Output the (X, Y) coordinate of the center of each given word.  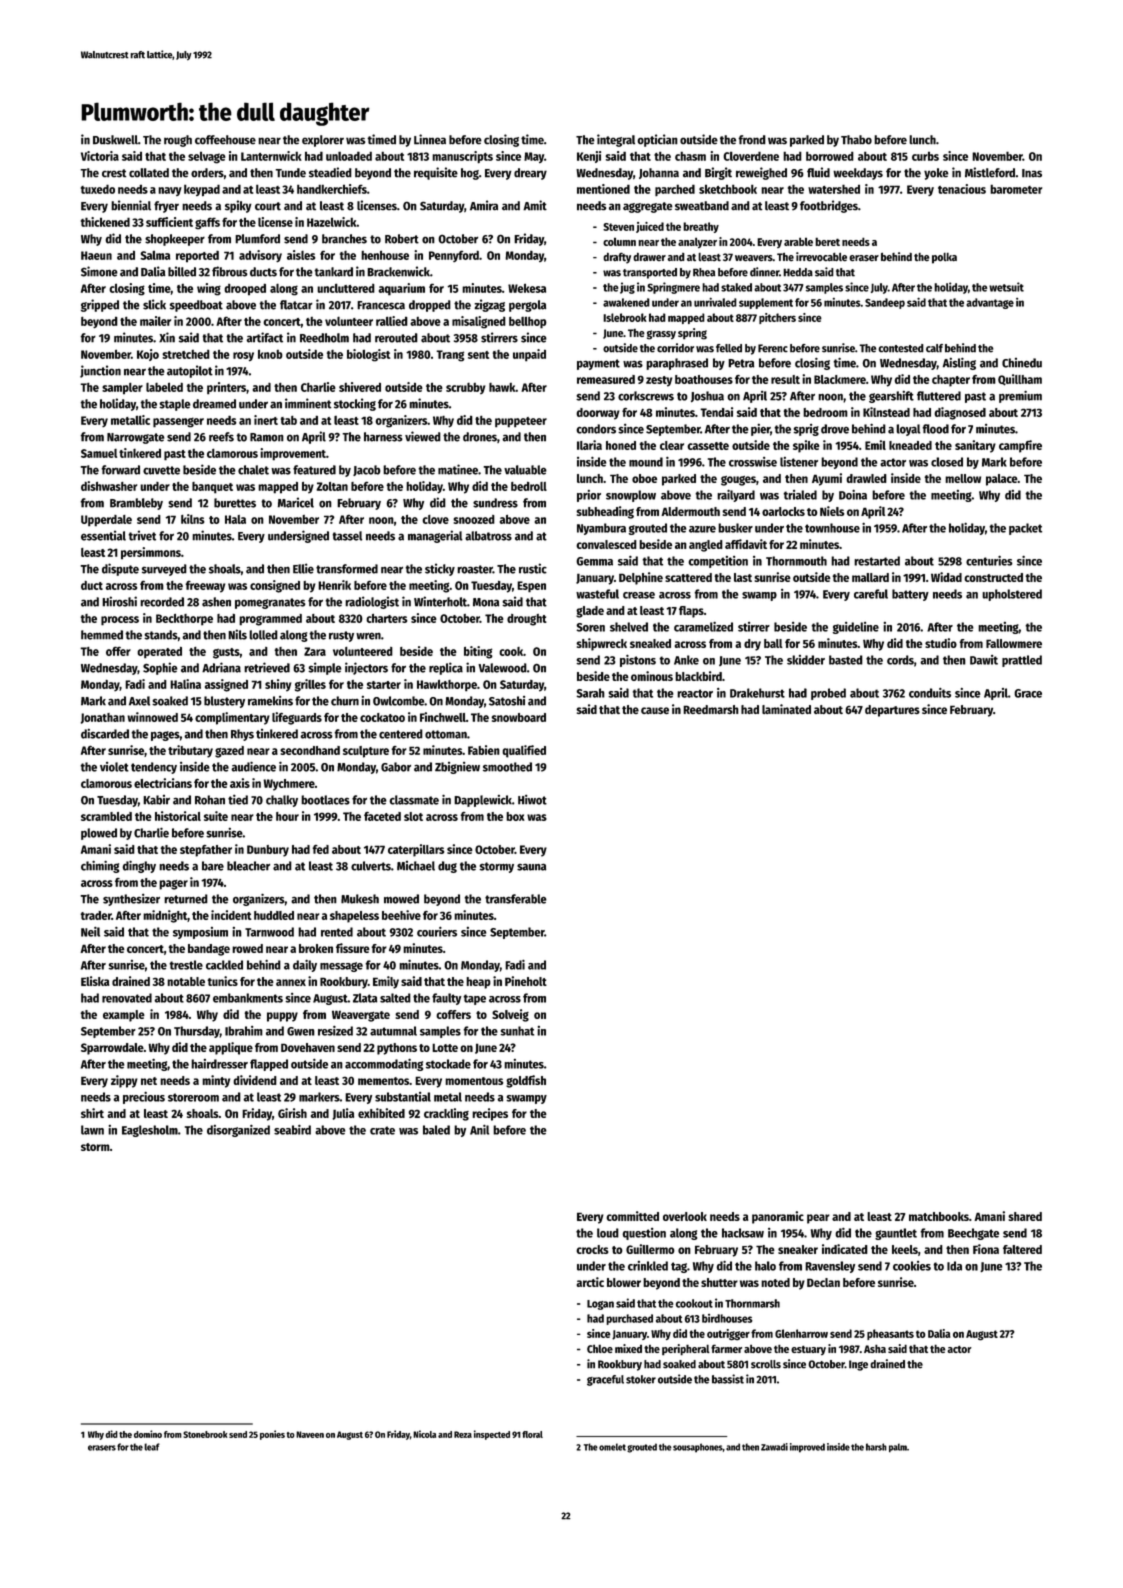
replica (446, 668)
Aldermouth (690, 511)
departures (892, 711)
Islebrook (625, 317)
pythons (397, 1049)
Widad (946, 577)
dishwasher (109, 486)
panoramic (778, 1217)
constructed (993, 577)
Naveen (310, 1434)
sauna (531, 867)
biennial (131, 205)
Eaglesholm (150, 1131)
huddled (274, 915)
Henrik (334, 585)
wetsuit (1006, 287)
